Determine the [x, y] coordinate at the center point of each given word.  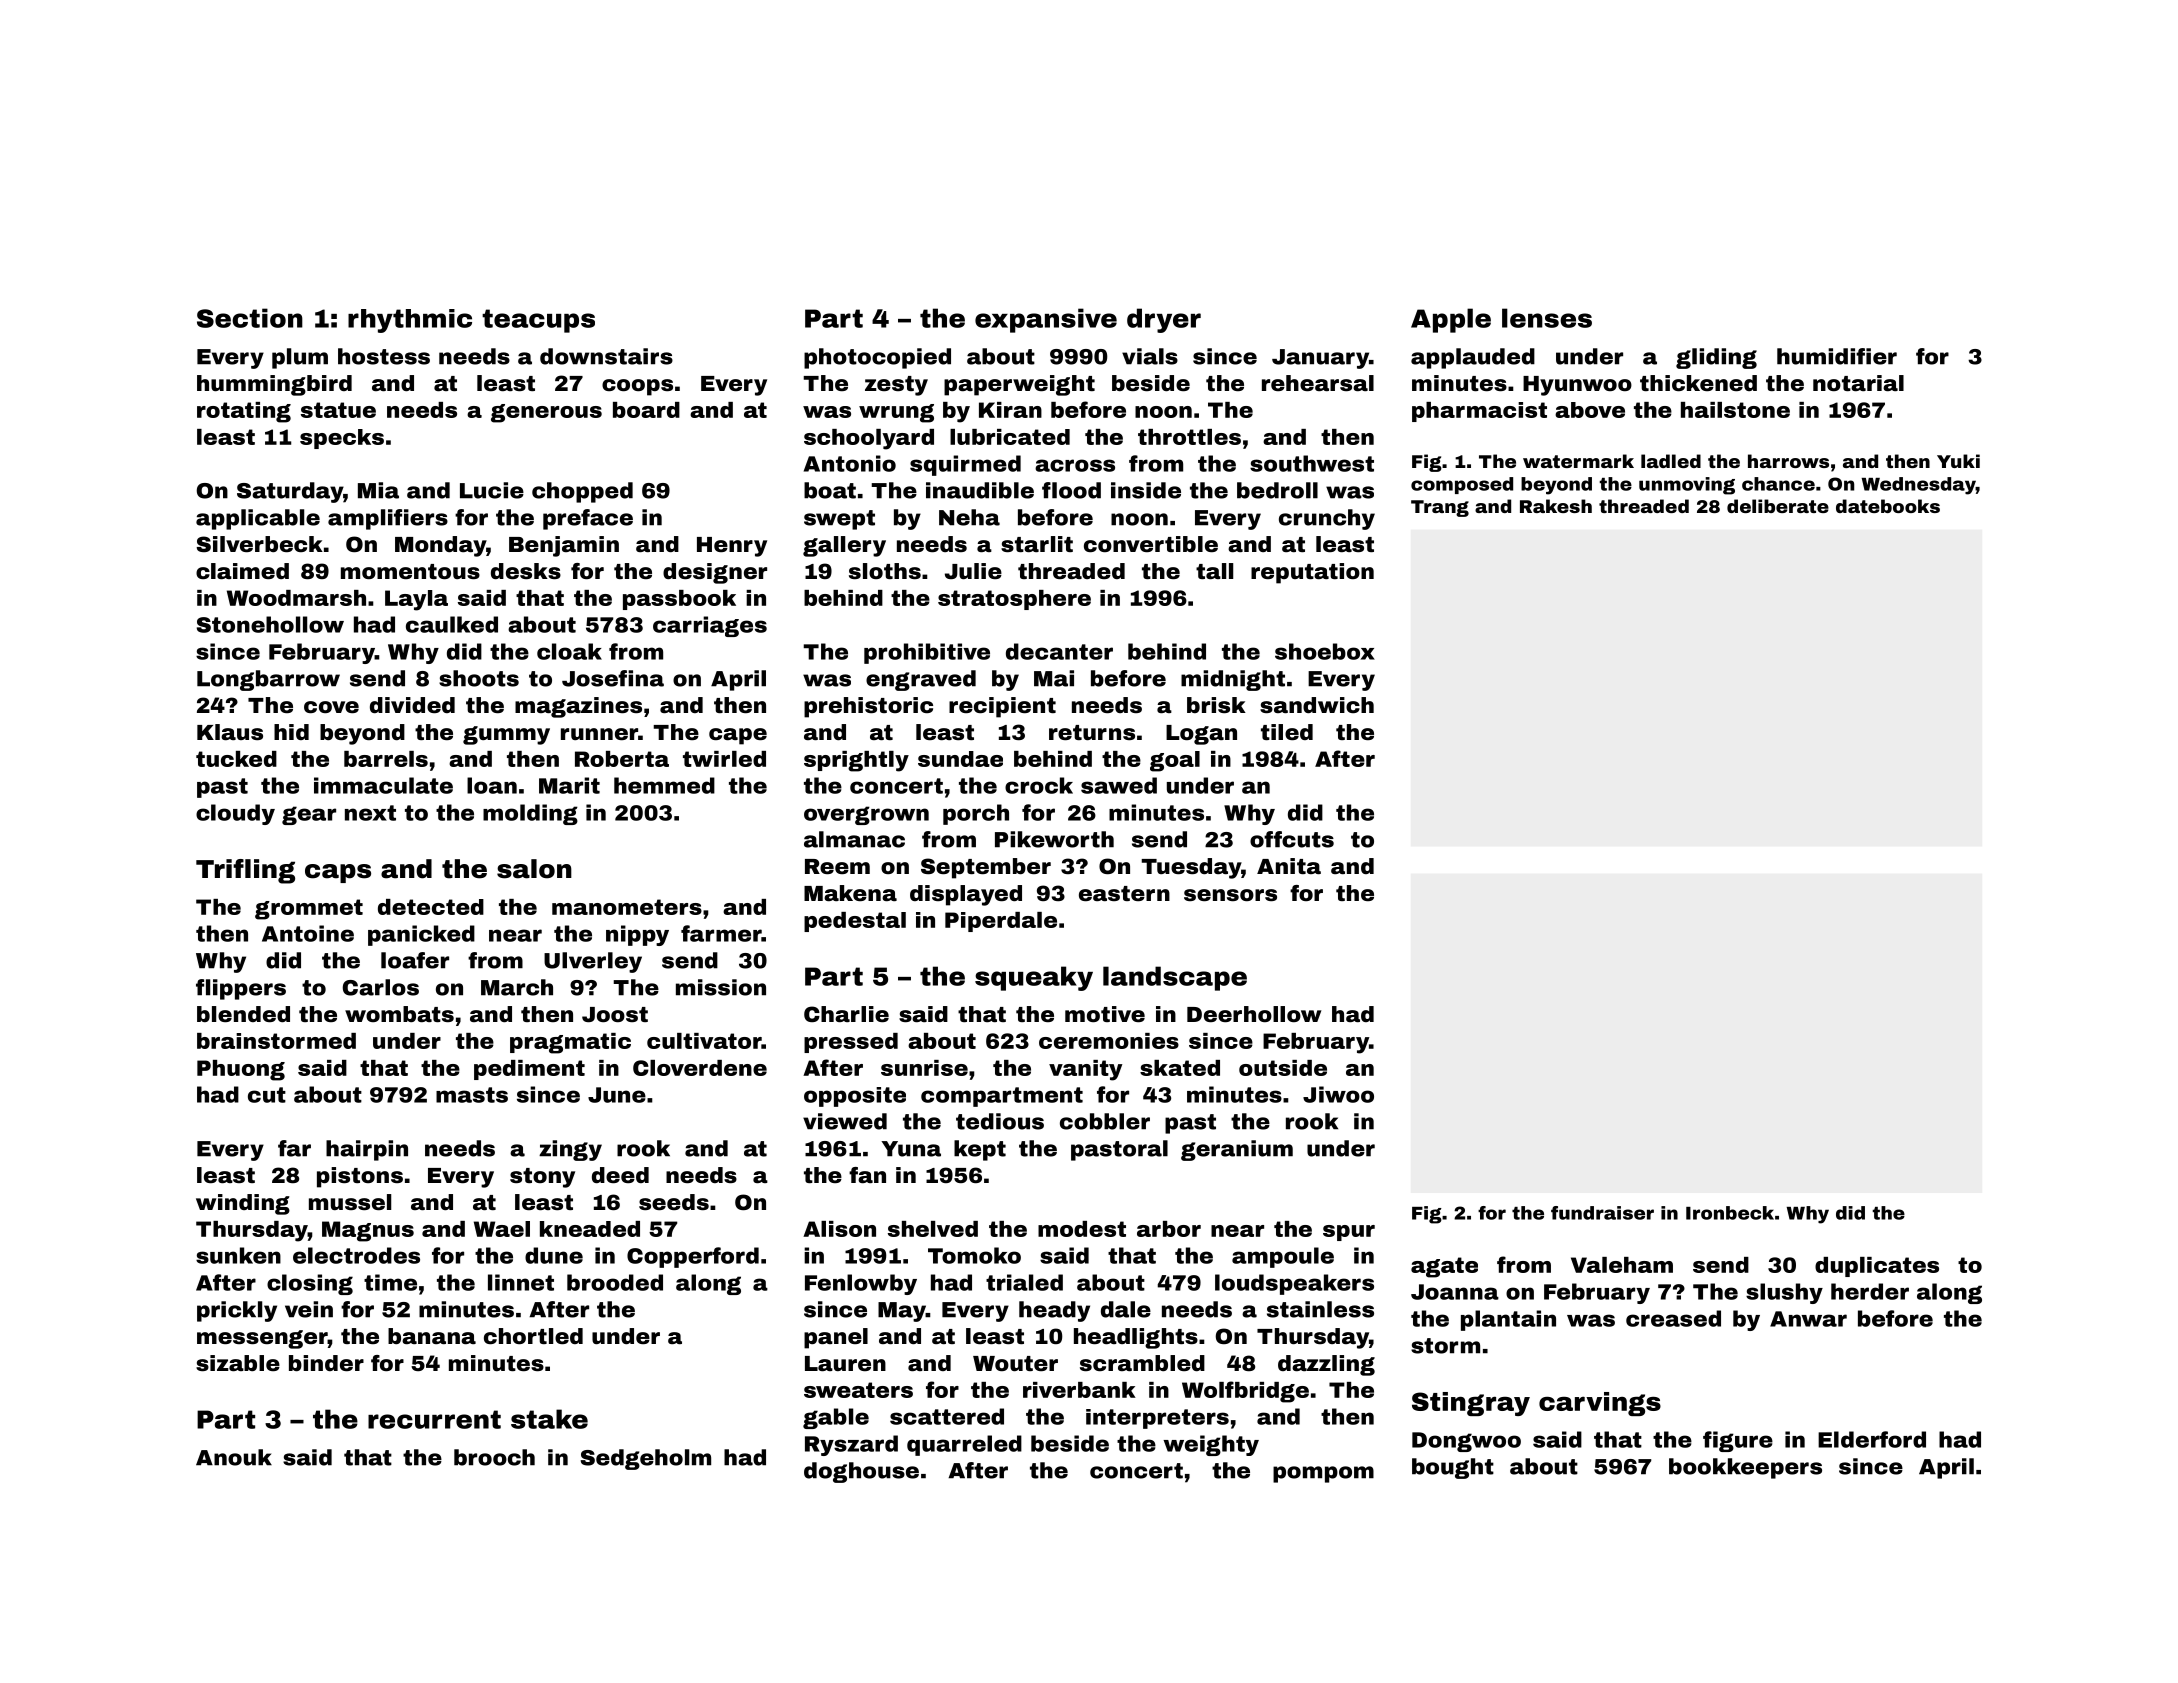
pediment [529, 1070]
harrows [1788, 461]
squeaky [1034, 978]
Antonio [850, 463]
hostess [384, 356]
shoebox [1325, 651]
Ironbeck [1730, 1213]
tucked [236, 759]
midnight [1233, 680]
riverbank [1079, 1390]
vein [309, 1309]
